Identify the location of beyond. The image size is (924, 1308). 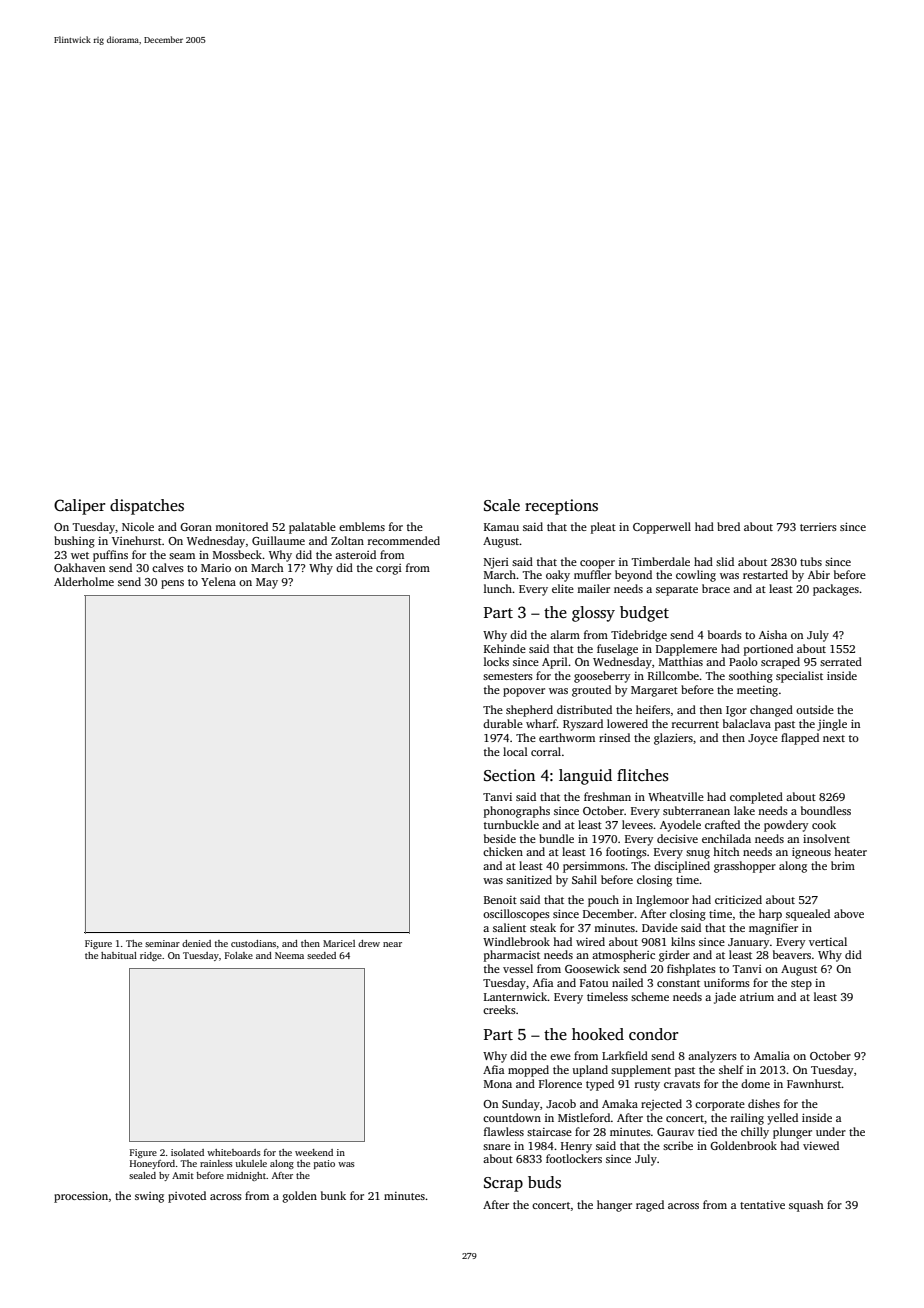
(633, 576).
